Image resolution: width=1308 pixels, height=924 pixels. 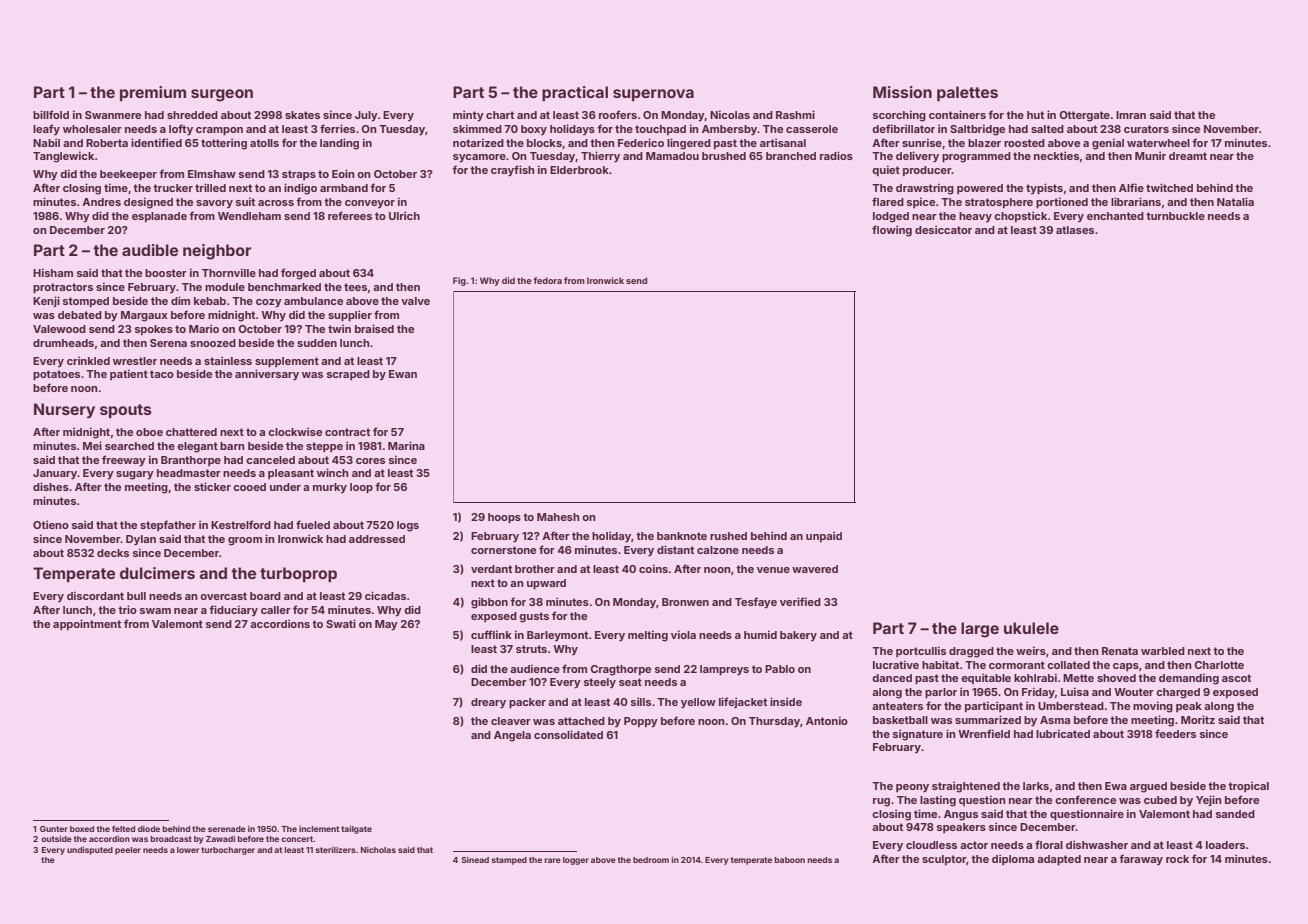 What do you see at coordinates (298, 574) in the screenshot?
I see `turboprop` at bounding box center [298, 574].
